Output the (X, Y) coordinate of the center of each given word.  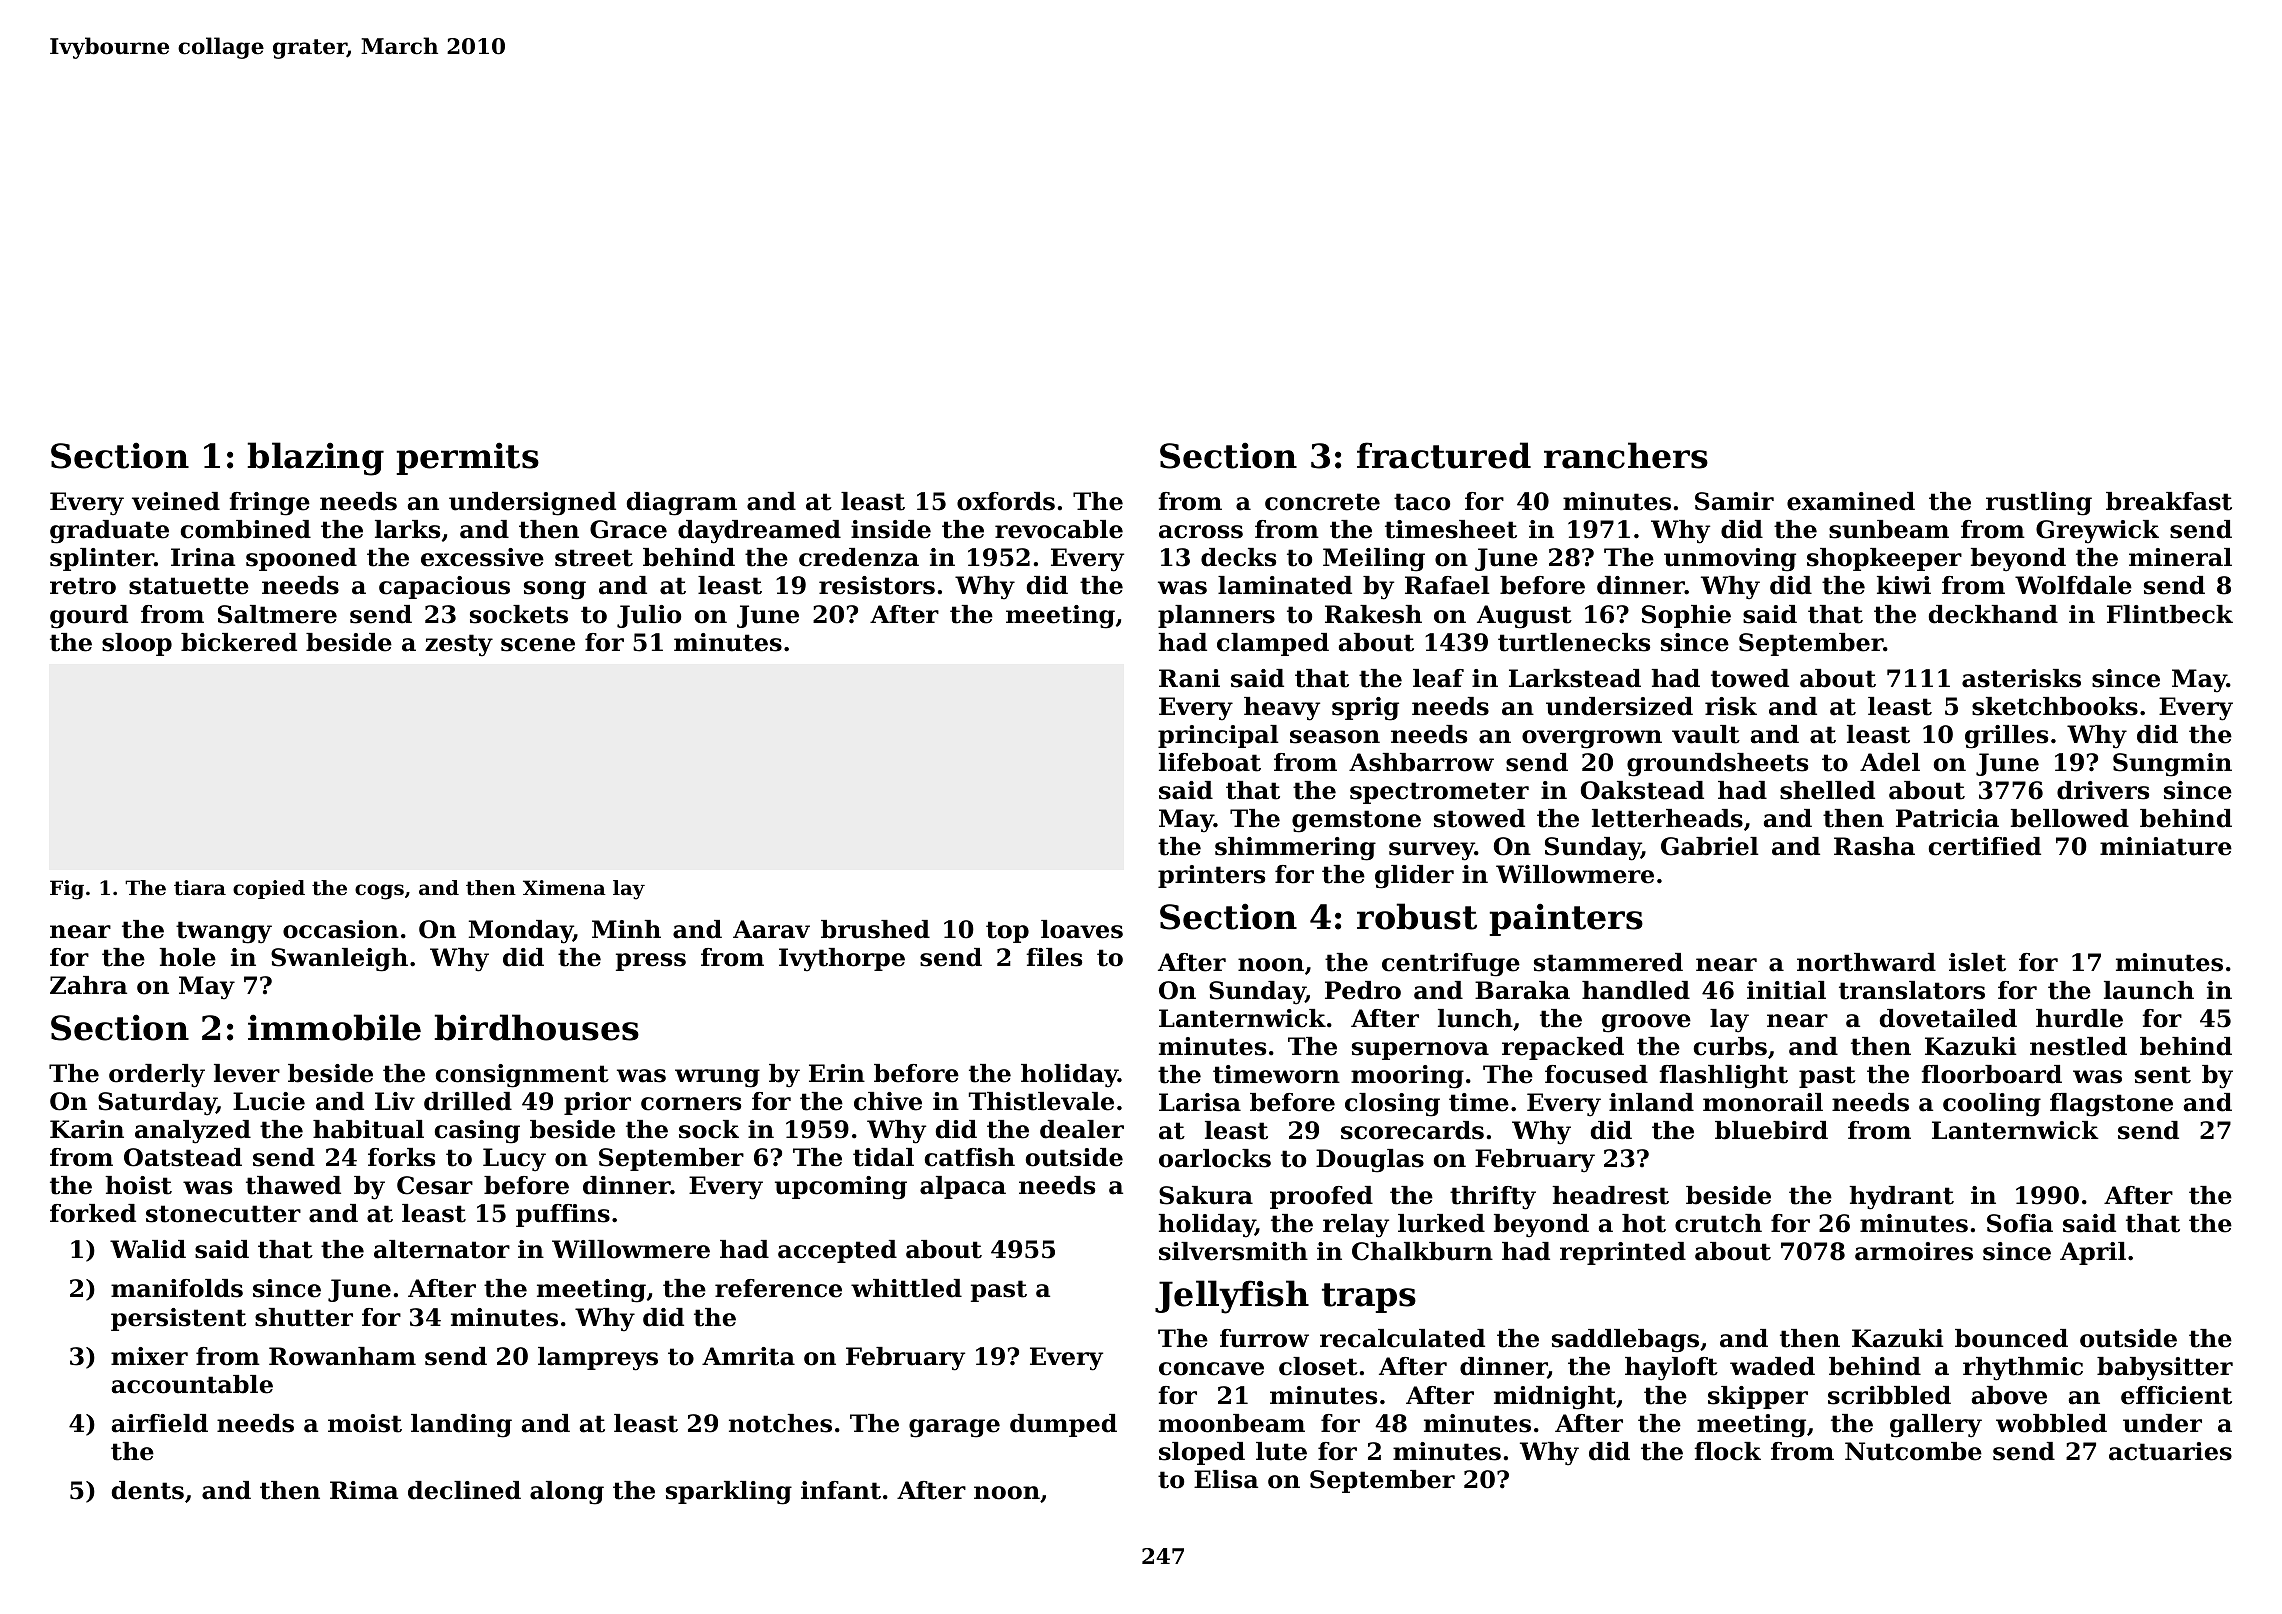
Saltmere (277, 614)
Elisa (1226, 1479)
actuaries (2170, 1451)
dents (148, 1490)
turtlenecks (1574, 642)
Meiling (1374, 560)
